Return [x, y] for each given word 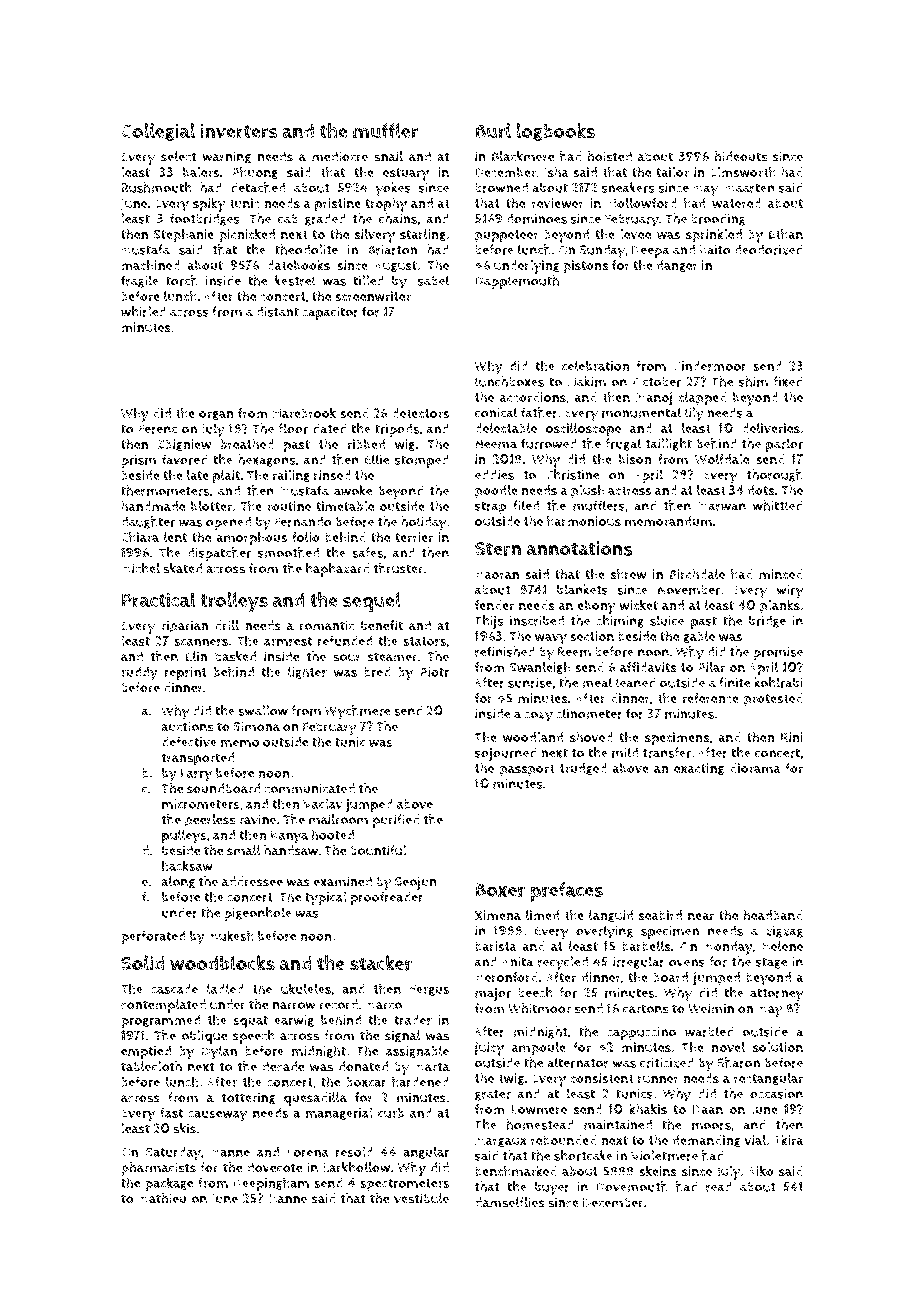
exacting [699, 769]
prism [138, 461]
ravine [257, 819]
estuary [406, 174]
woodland [533, 737]
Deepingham [271, 1184]
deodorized [768, 249]
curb [391, 1113]
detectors [420, 413]
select [178, 156]
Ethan [786, 234]
